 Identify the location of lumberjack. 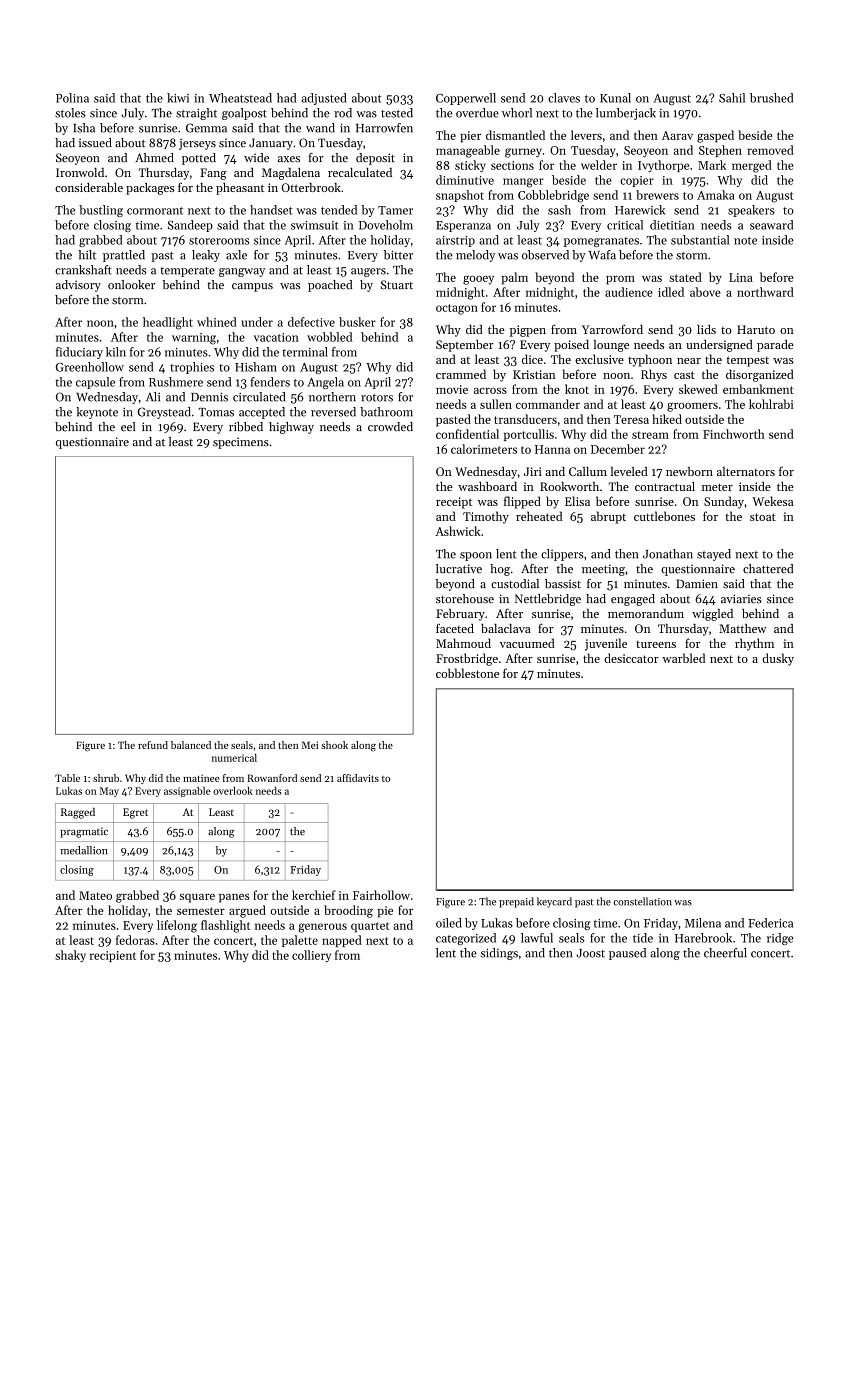
(626, 114).
